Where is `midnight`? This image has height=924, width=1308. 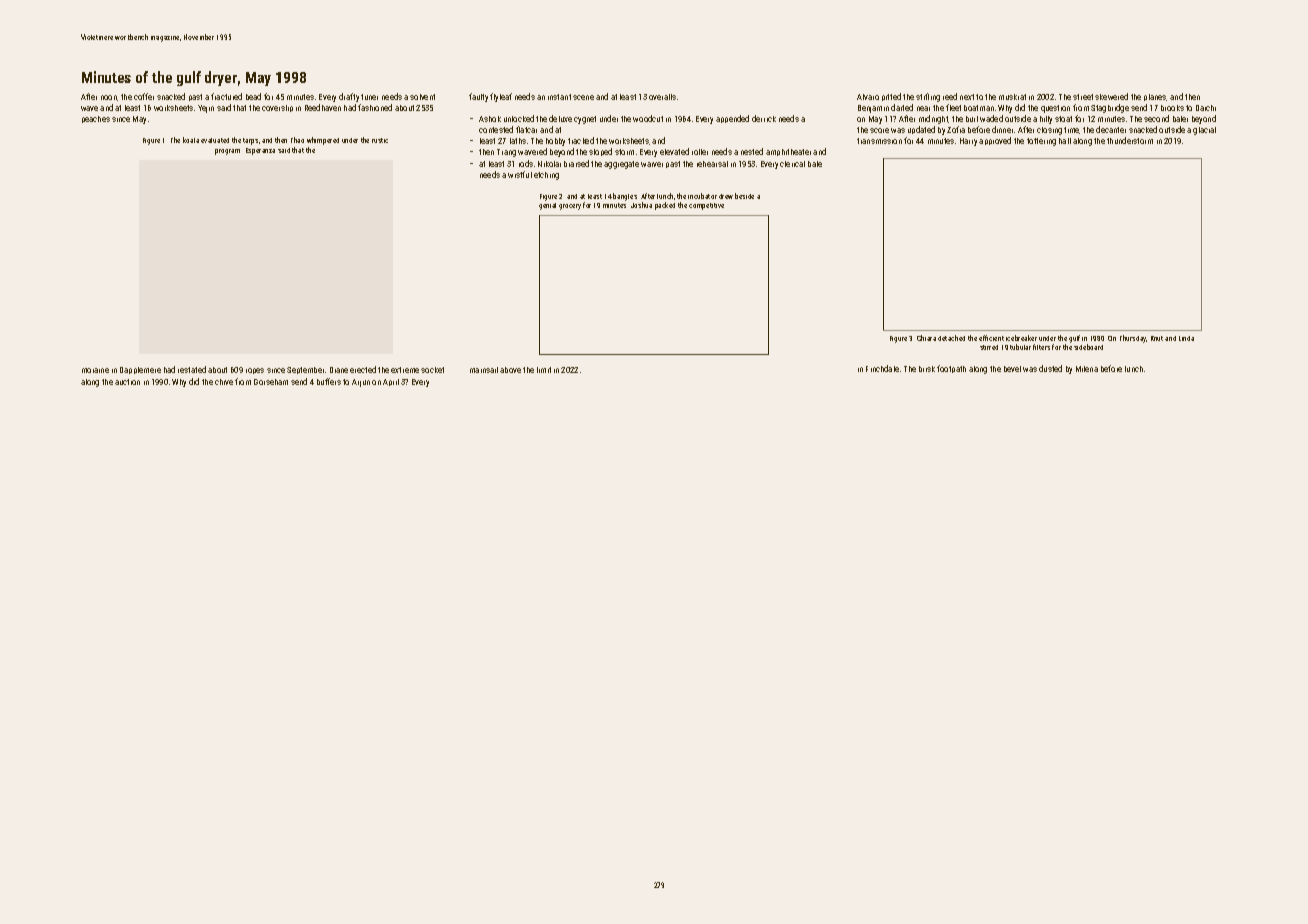 midnight is located at coordinates (934, 119).
